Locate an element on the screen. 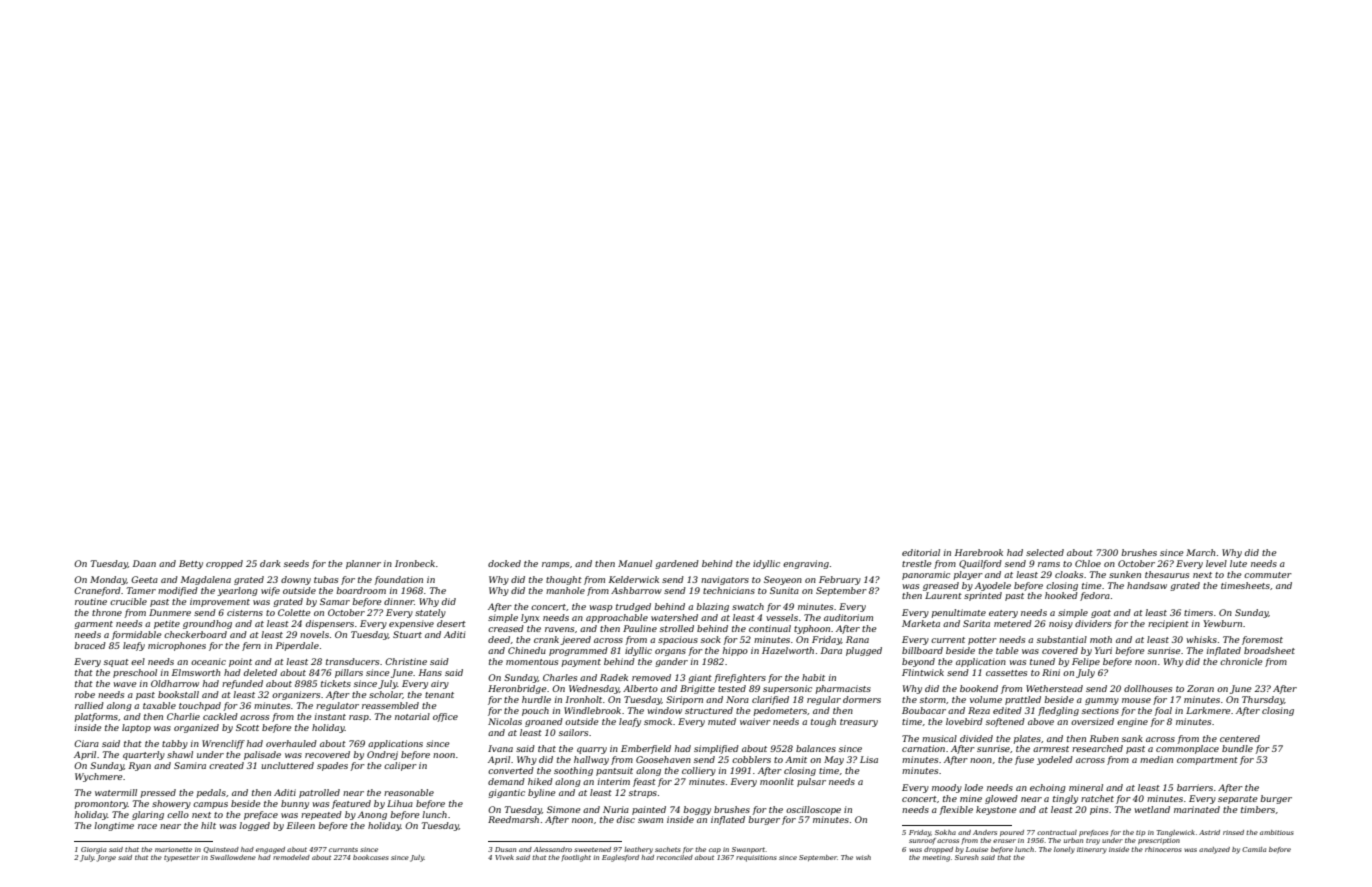 This screenshot has height=887, width=1372. Daan is located at coordinates (144, 563).
